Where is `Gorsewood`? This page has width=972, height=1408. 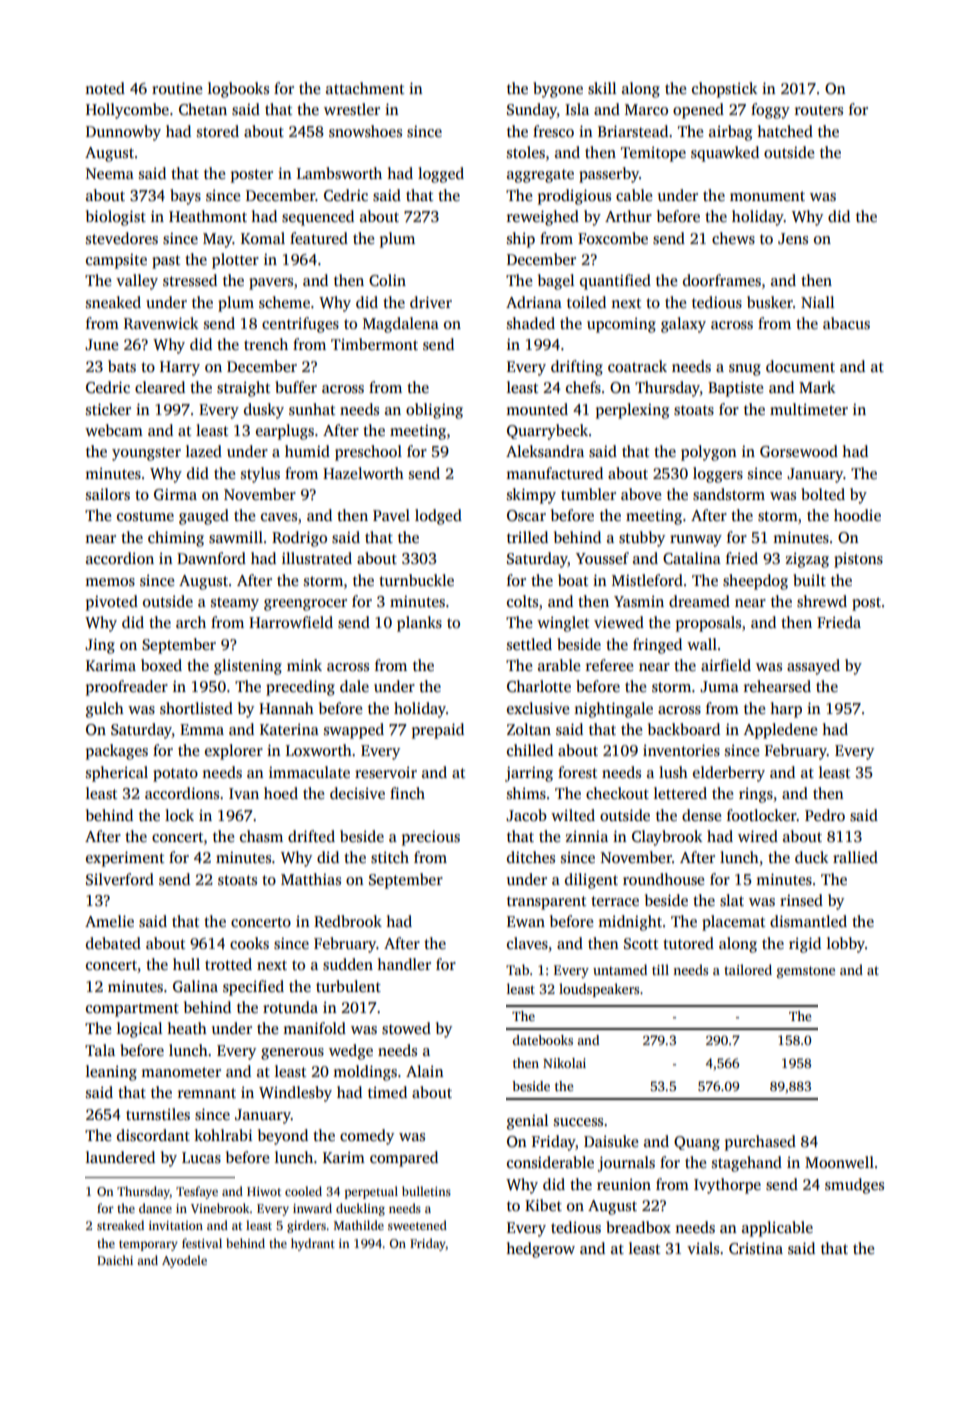
Gorsewood is located at coordinates (799, 451).
